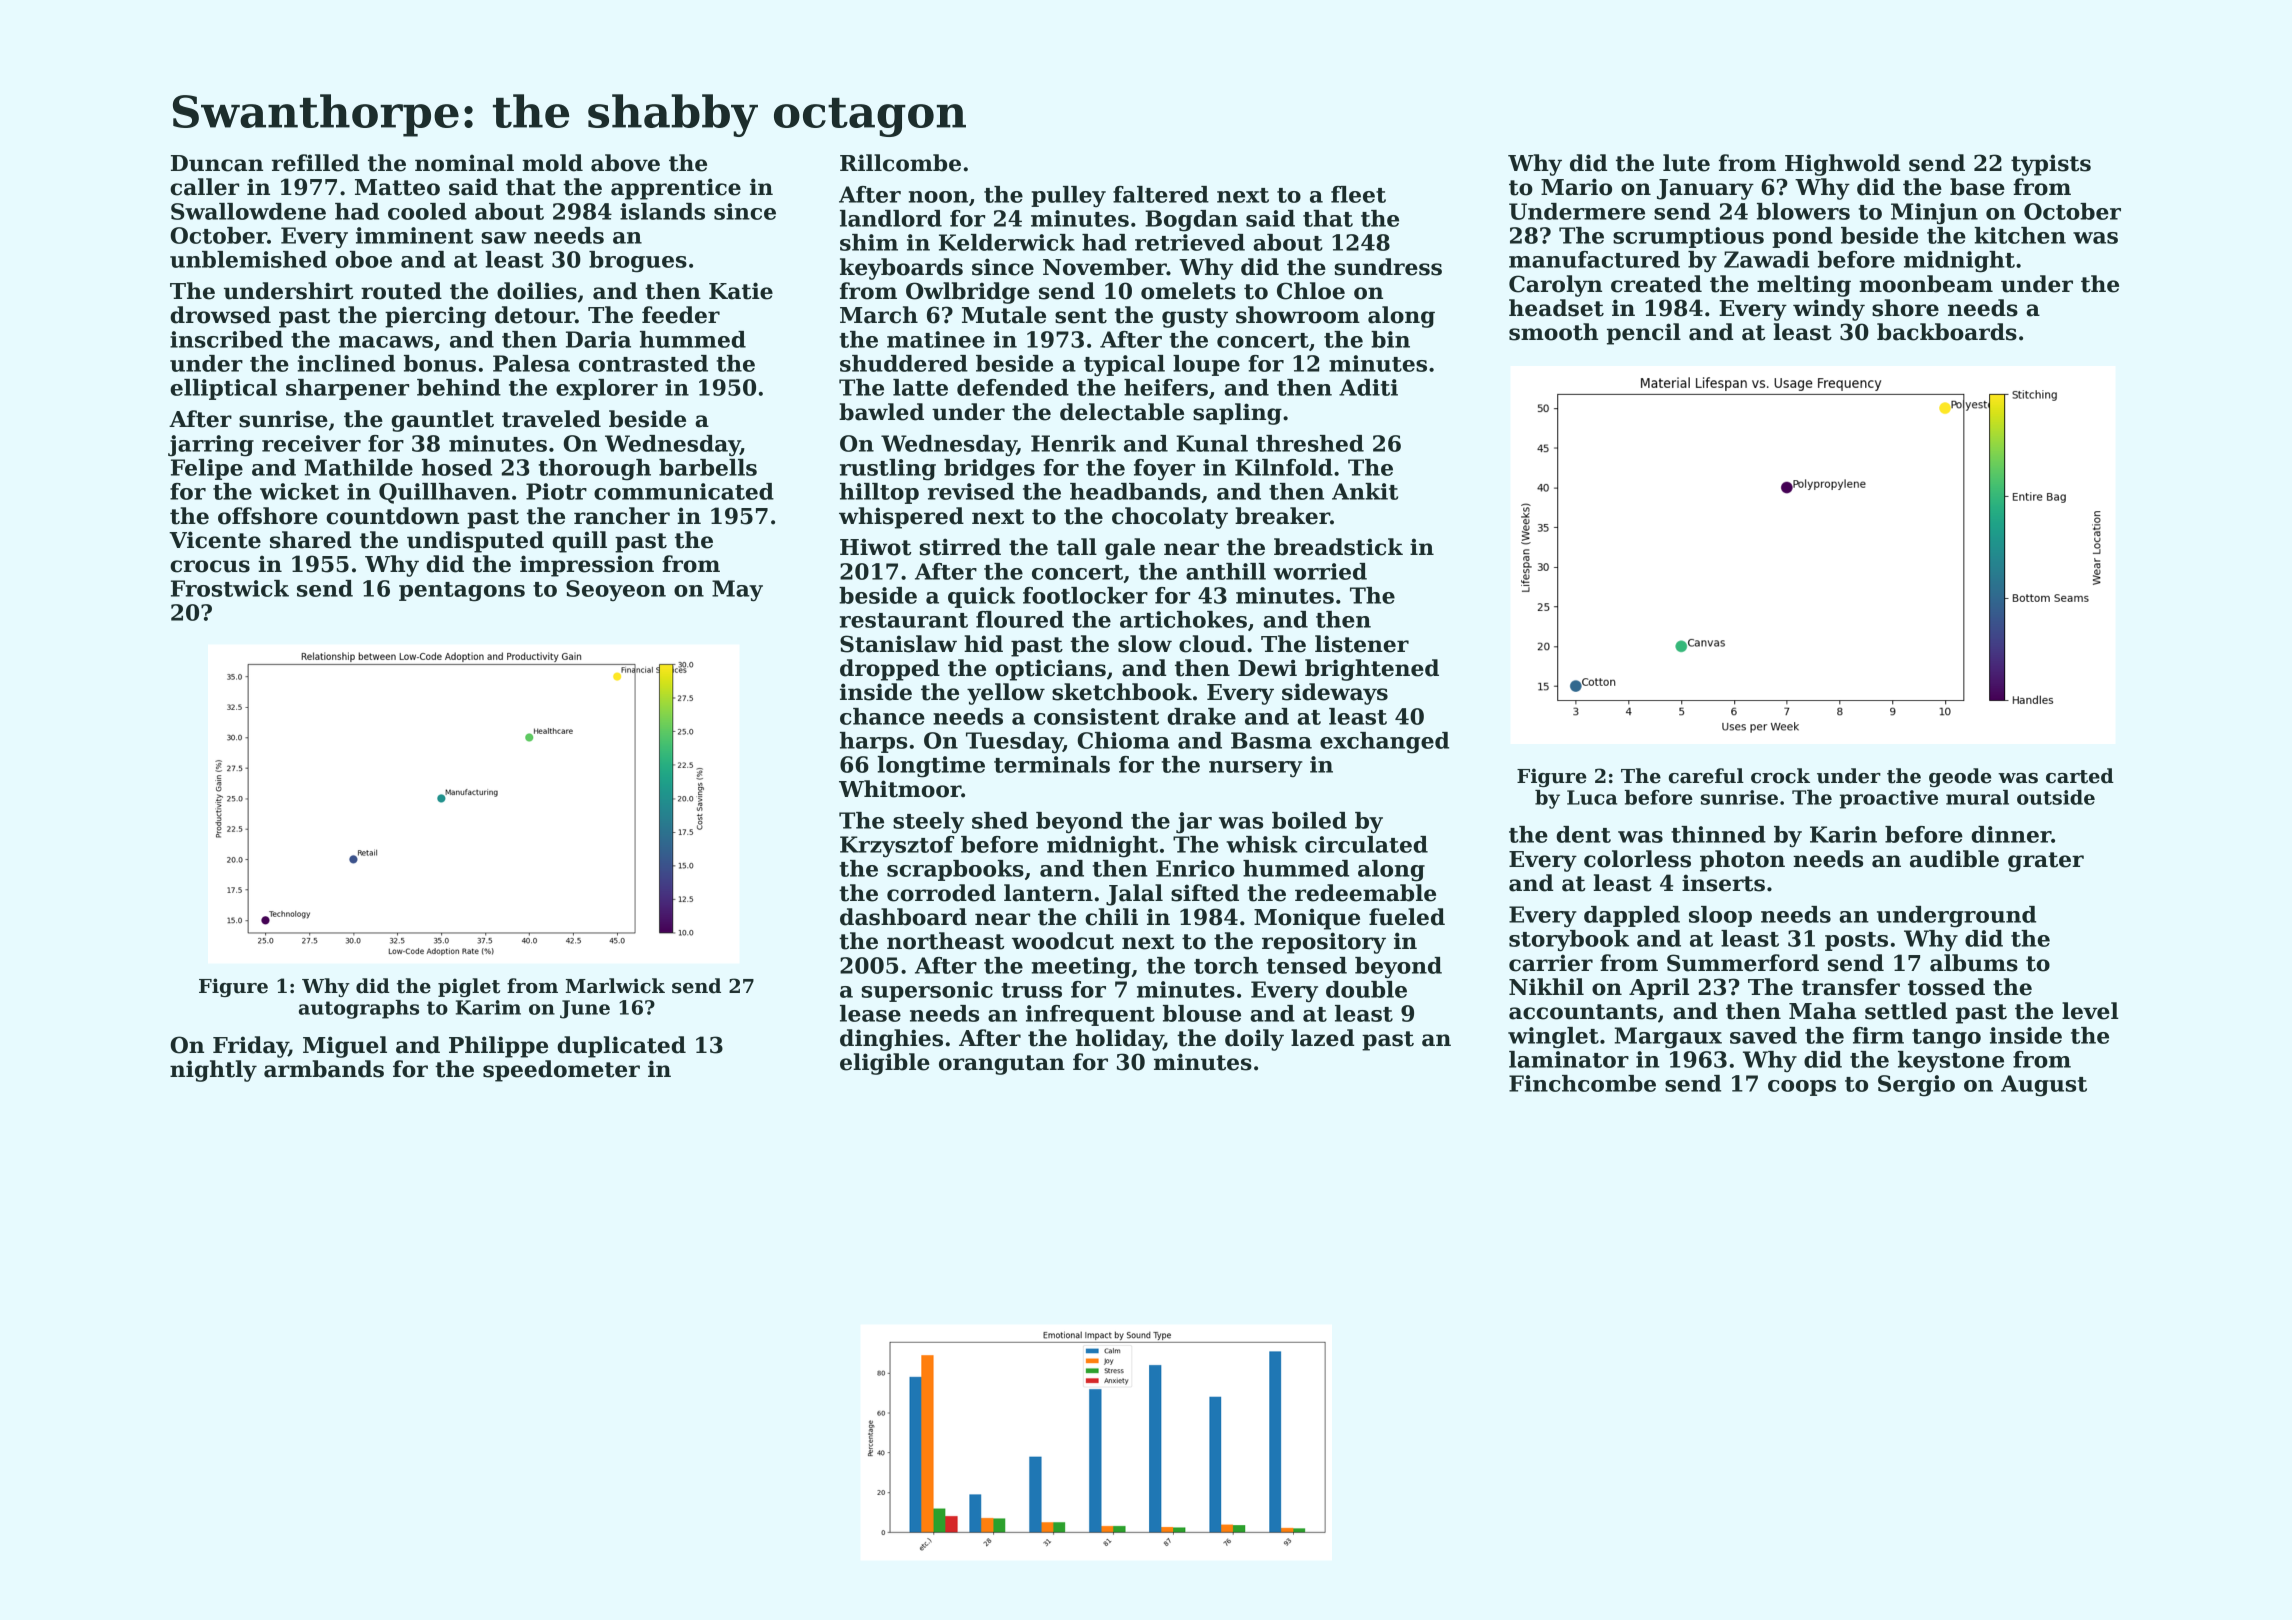 The height and width of the page is (1620, 2292). What do you see at coordinates (873, 742) in the page?
I see `harps` at bounding box center [873, 742].
